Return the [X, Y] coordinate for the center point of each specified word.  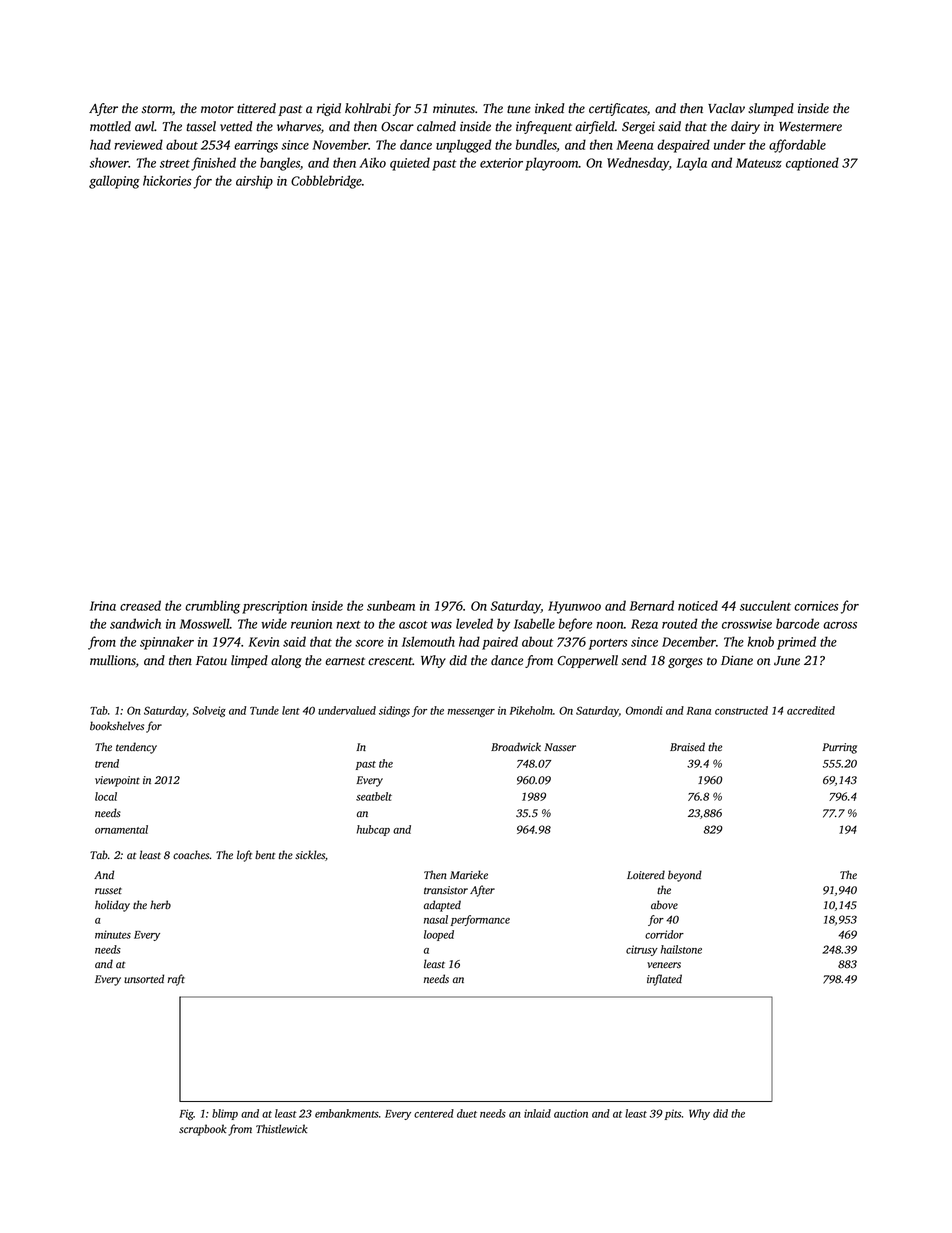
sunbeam [391, 605]
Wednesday [638, 164]
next [348, 625]
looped [439, 935]
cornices [816, 606]
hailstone [681, 949]
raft [176, 980]
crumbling [212, 607]
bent [265, 855]
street [175, 164]
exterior [501, 163]
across [840, 625]
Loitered [646, 874]
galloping [114, 182]
